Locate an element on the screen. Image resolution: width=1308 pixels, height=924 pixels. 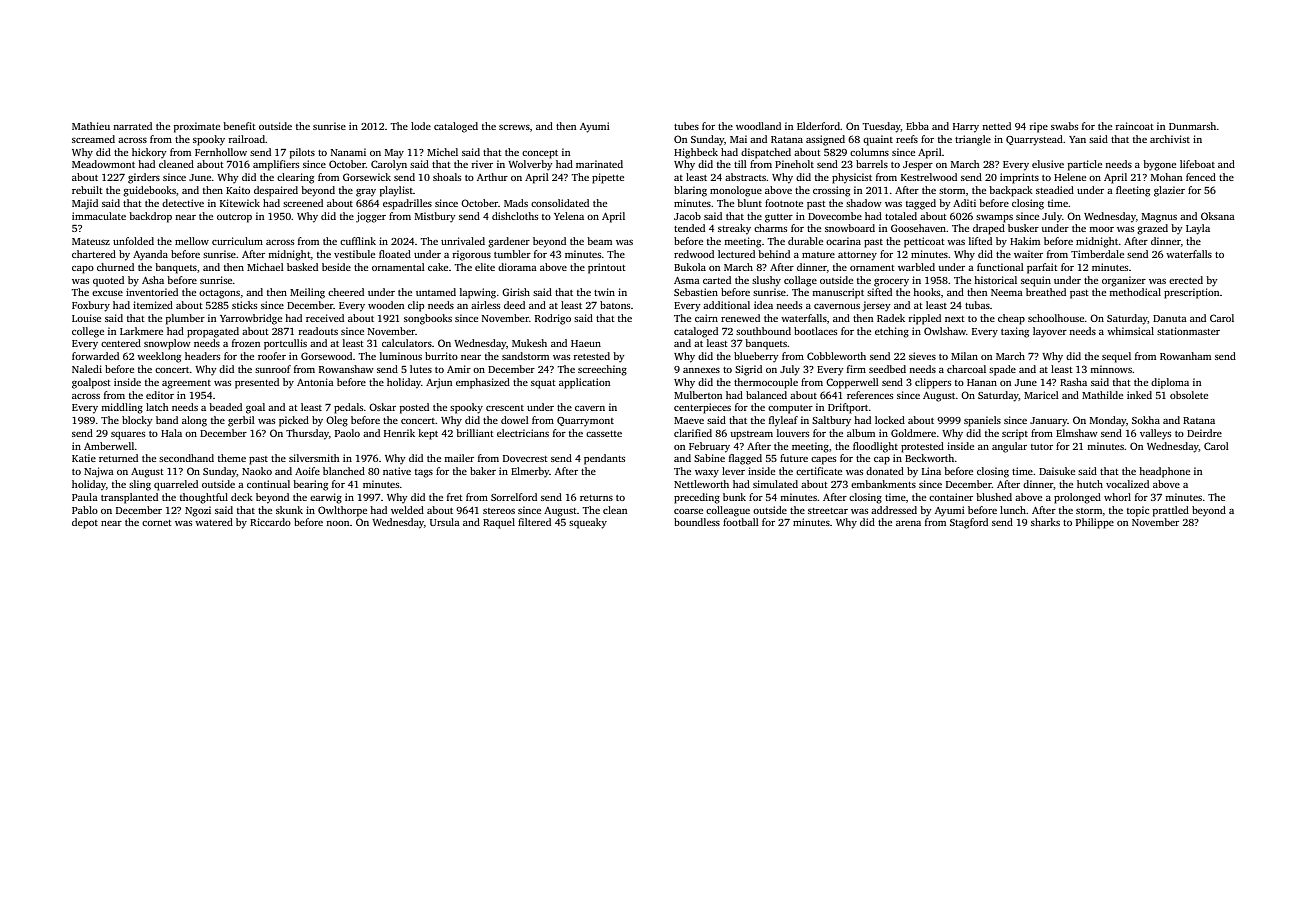
secondhand is located at coordinates (186, 458).
